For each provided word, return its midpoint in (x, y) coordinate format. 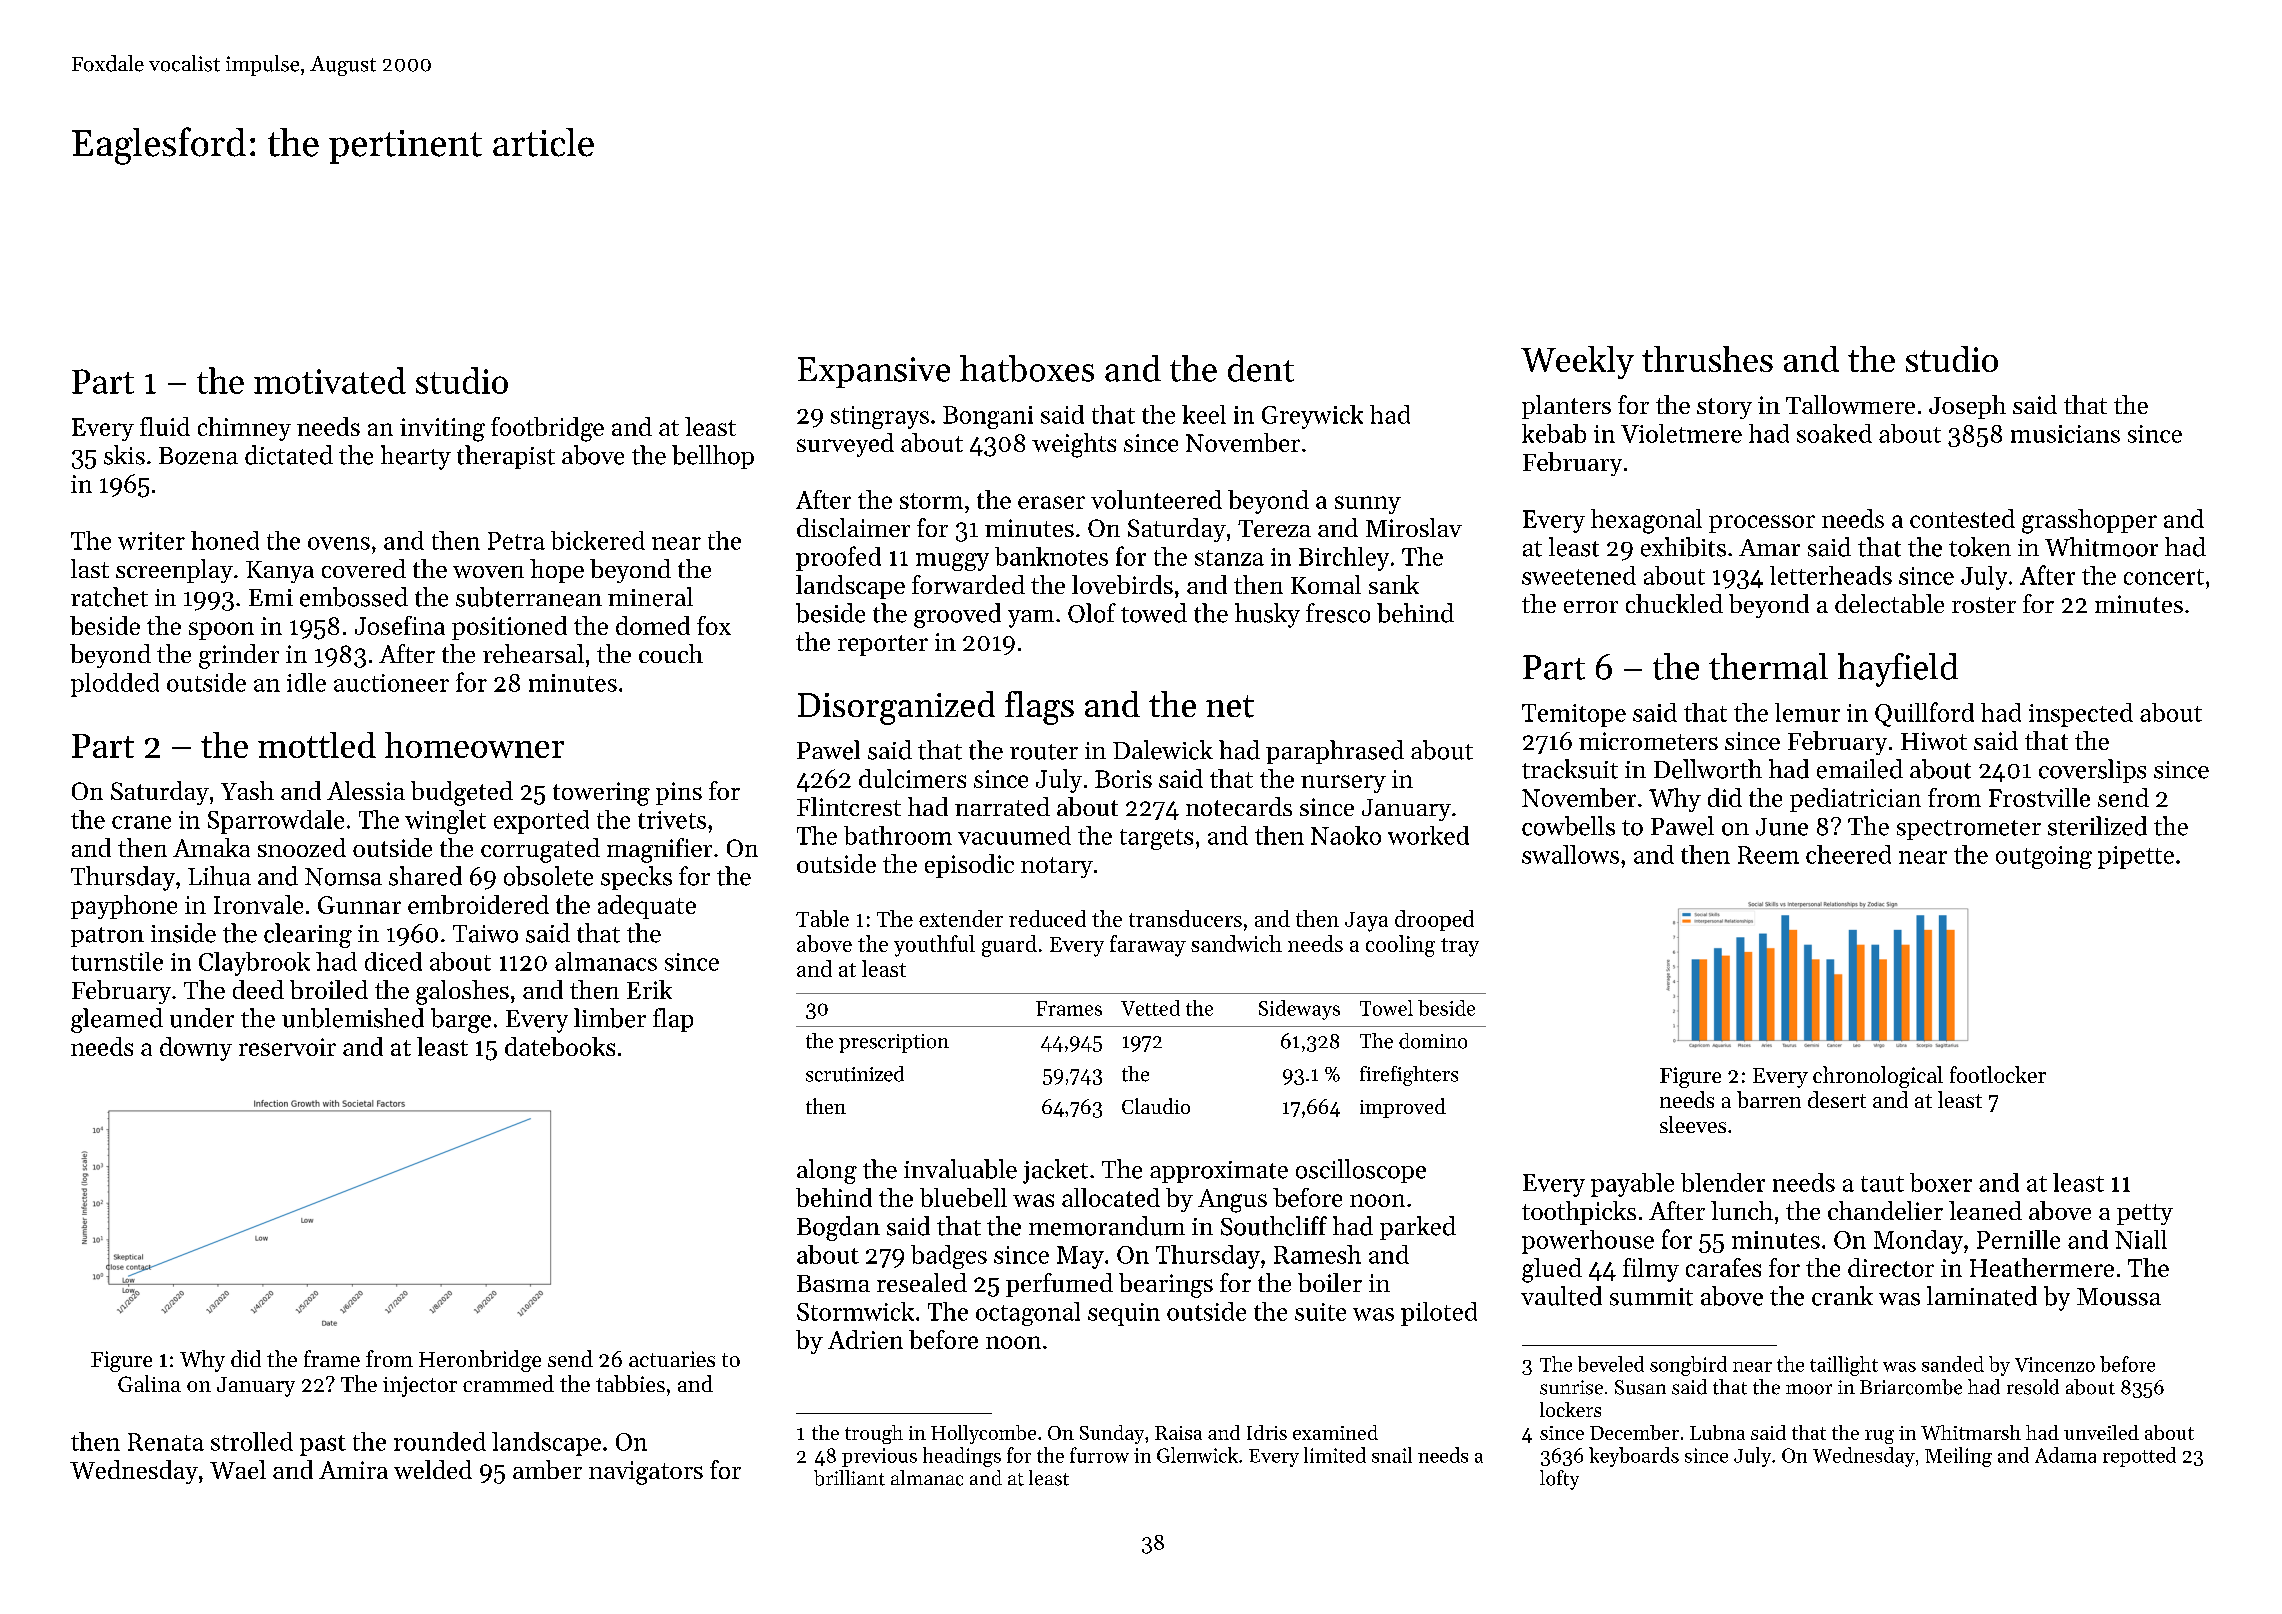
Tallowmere (1850, 404)
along (827, 1171)
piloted (1439, 1314)
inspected (2081, 715)
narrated (1002, 806)
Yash (247, 790)
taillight (1844, 1366)
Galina (149, 1383)
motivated (330, 380)
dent (1261, 368)
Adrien (865, 1339)
